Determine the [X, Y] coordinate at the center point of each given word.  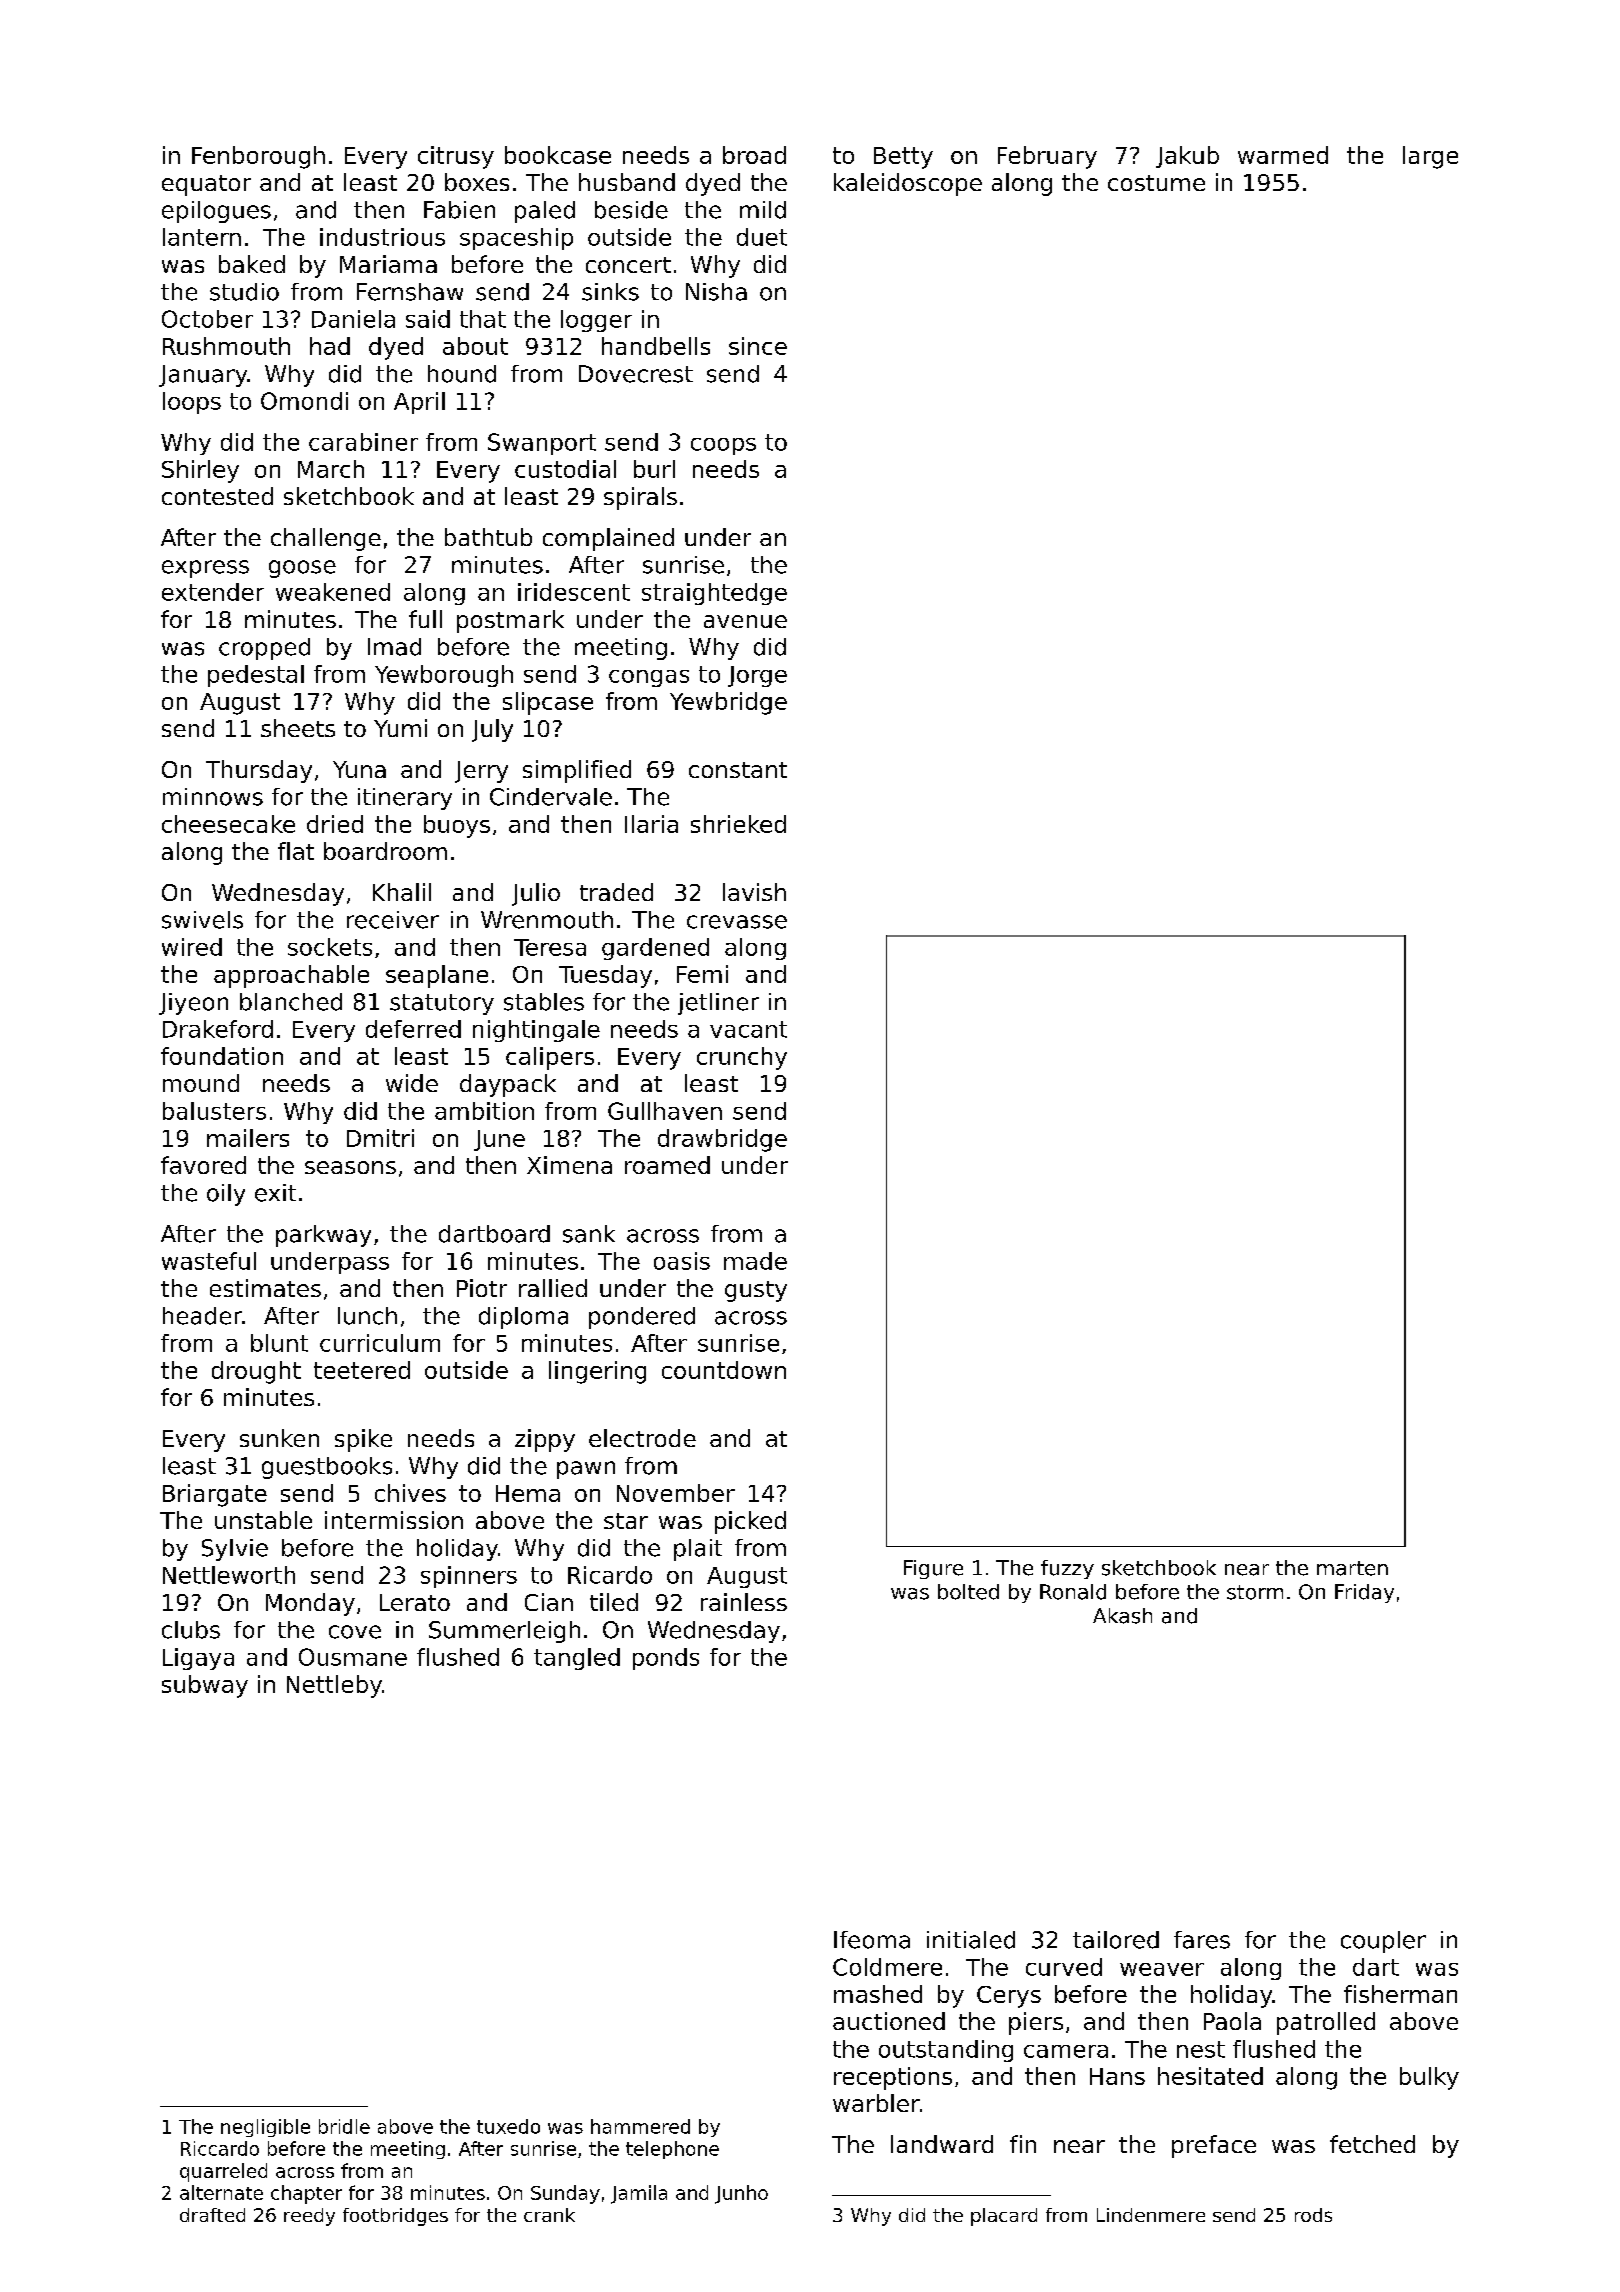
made [755, 1261]
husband [627, 182]
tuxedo [508, 2126]
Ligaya [198, 1659]
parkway [323, 1236]
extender [213, 592]
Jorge [757, 676]
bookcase [558, 155]
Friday [1364, 1593]
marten [1352, 1568]
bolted [968, 1592]
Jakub [1187, 157]
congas [649, 678]
